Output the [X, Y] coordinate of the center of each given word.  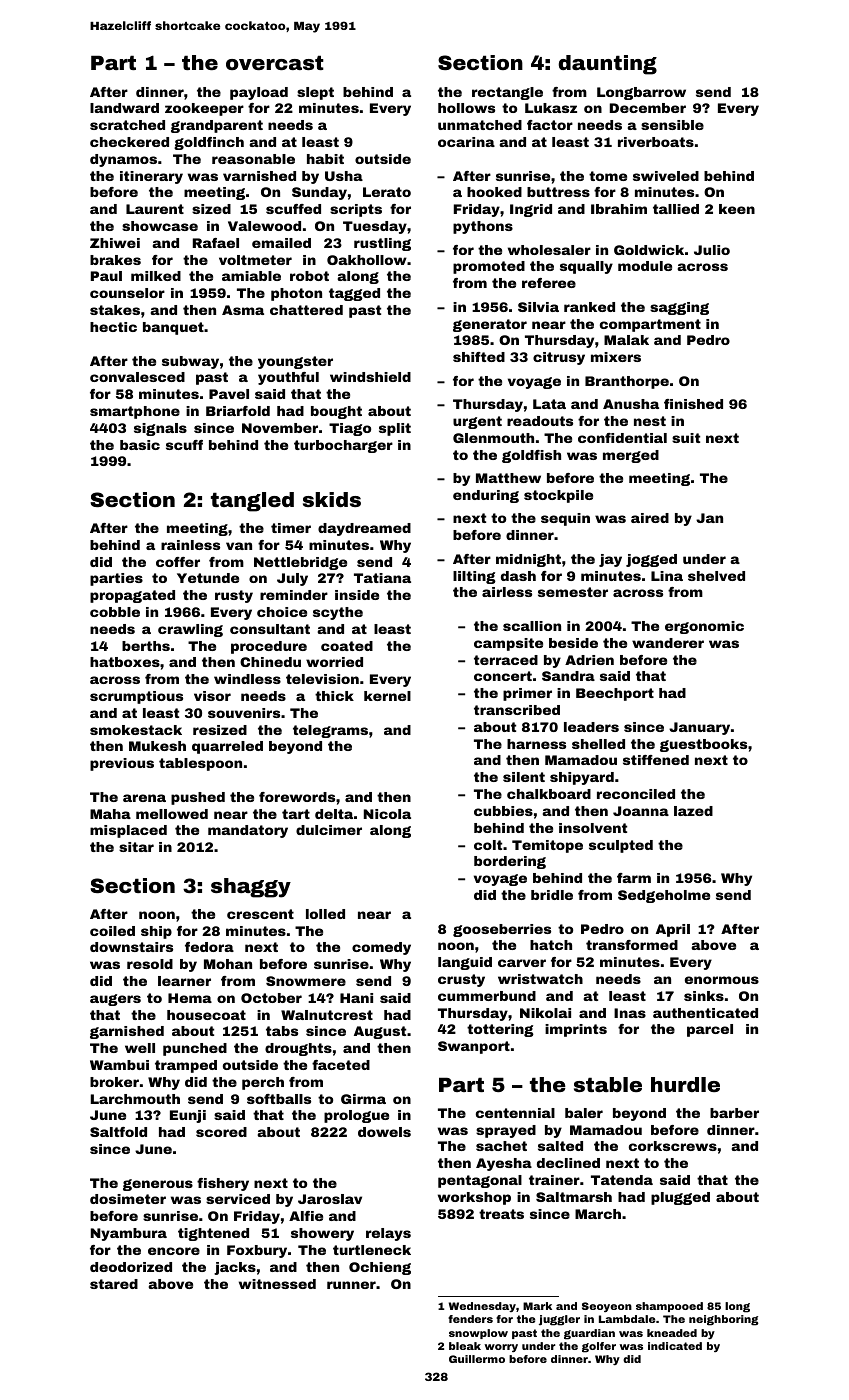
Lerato [387, 192]
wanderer [668, 643]
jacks [235, 1268]
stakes [115, 310]
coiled [112, 931]
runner [351, 1285]
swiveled [666, 176]
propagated [132, 596]
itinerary [151, 177]
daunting [607, 65]
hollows [466, 108]
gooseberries [502, 930]
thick [334, 696]
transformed [632, 945]
